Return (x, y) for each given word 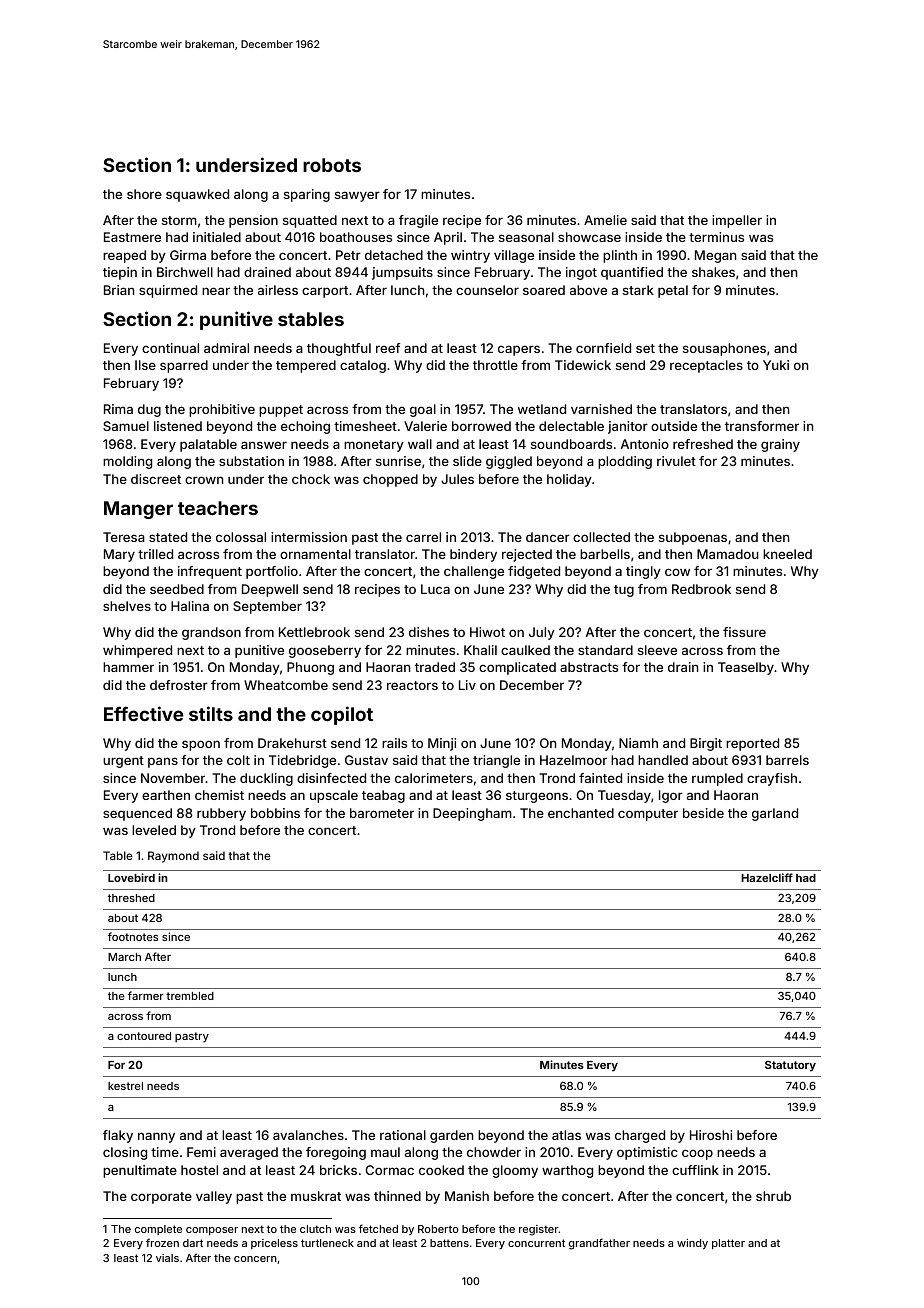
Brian (119, 290)
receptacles (706, 366)
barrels (787, 760)
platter (728, 1244)
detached (394, 255)
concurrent (536, 1243)
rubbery (221, 814)
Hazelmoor (573, 760)
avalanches (308, 1135)
